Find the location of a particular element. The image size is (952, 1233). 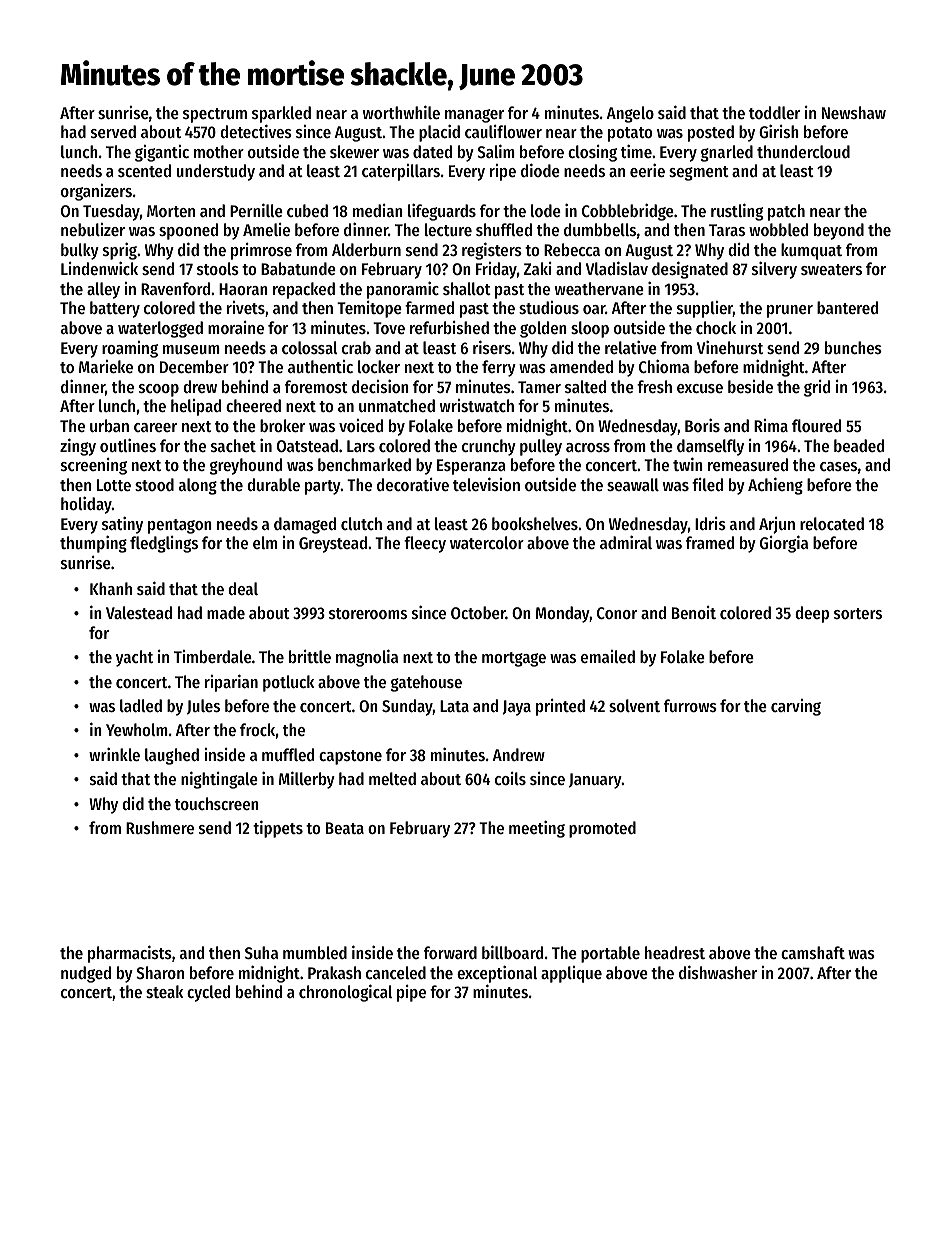

carving is located at coordinates (796, 707).
